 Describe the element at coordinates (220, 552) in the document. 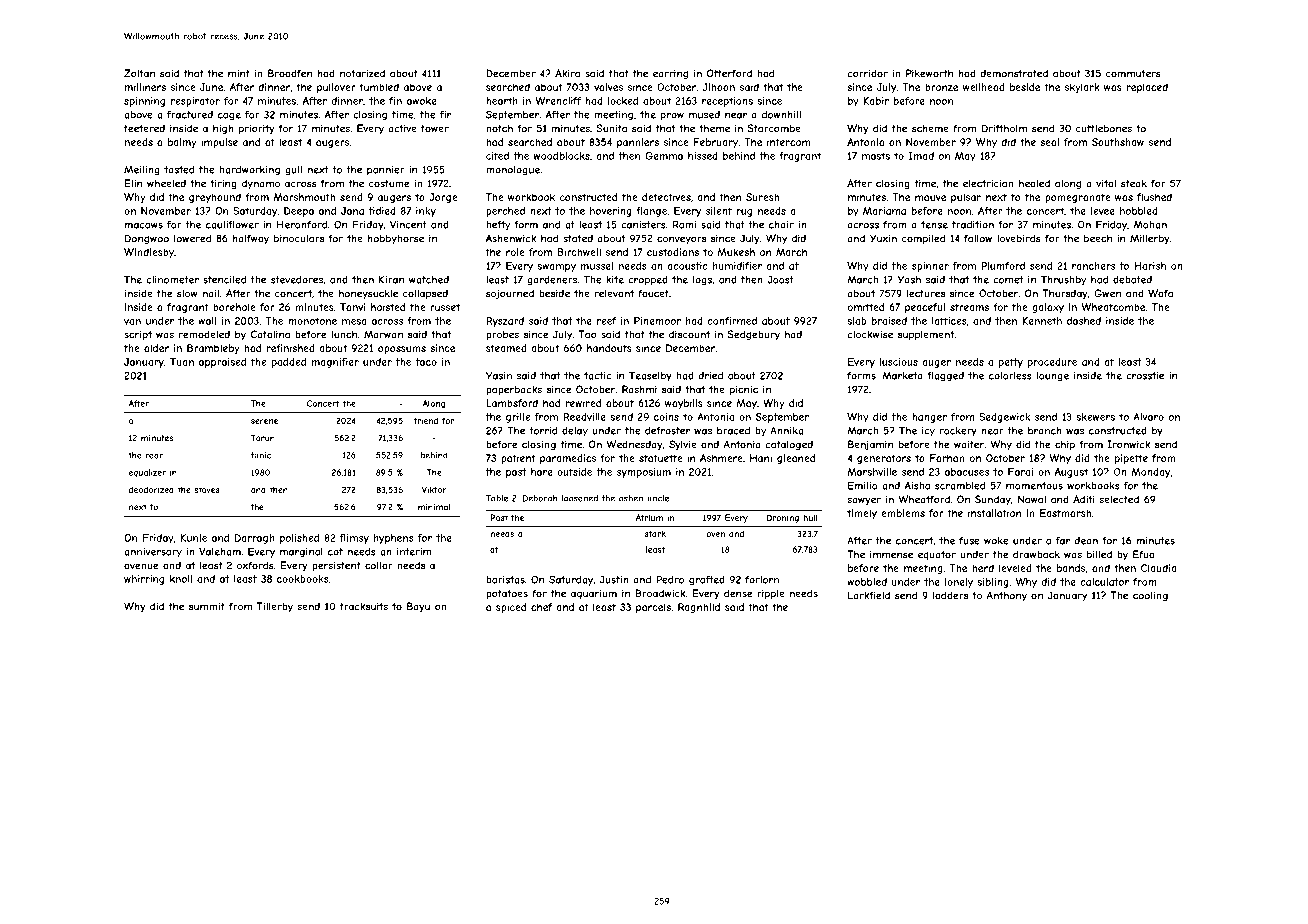

I see `Valeham` at that location.
